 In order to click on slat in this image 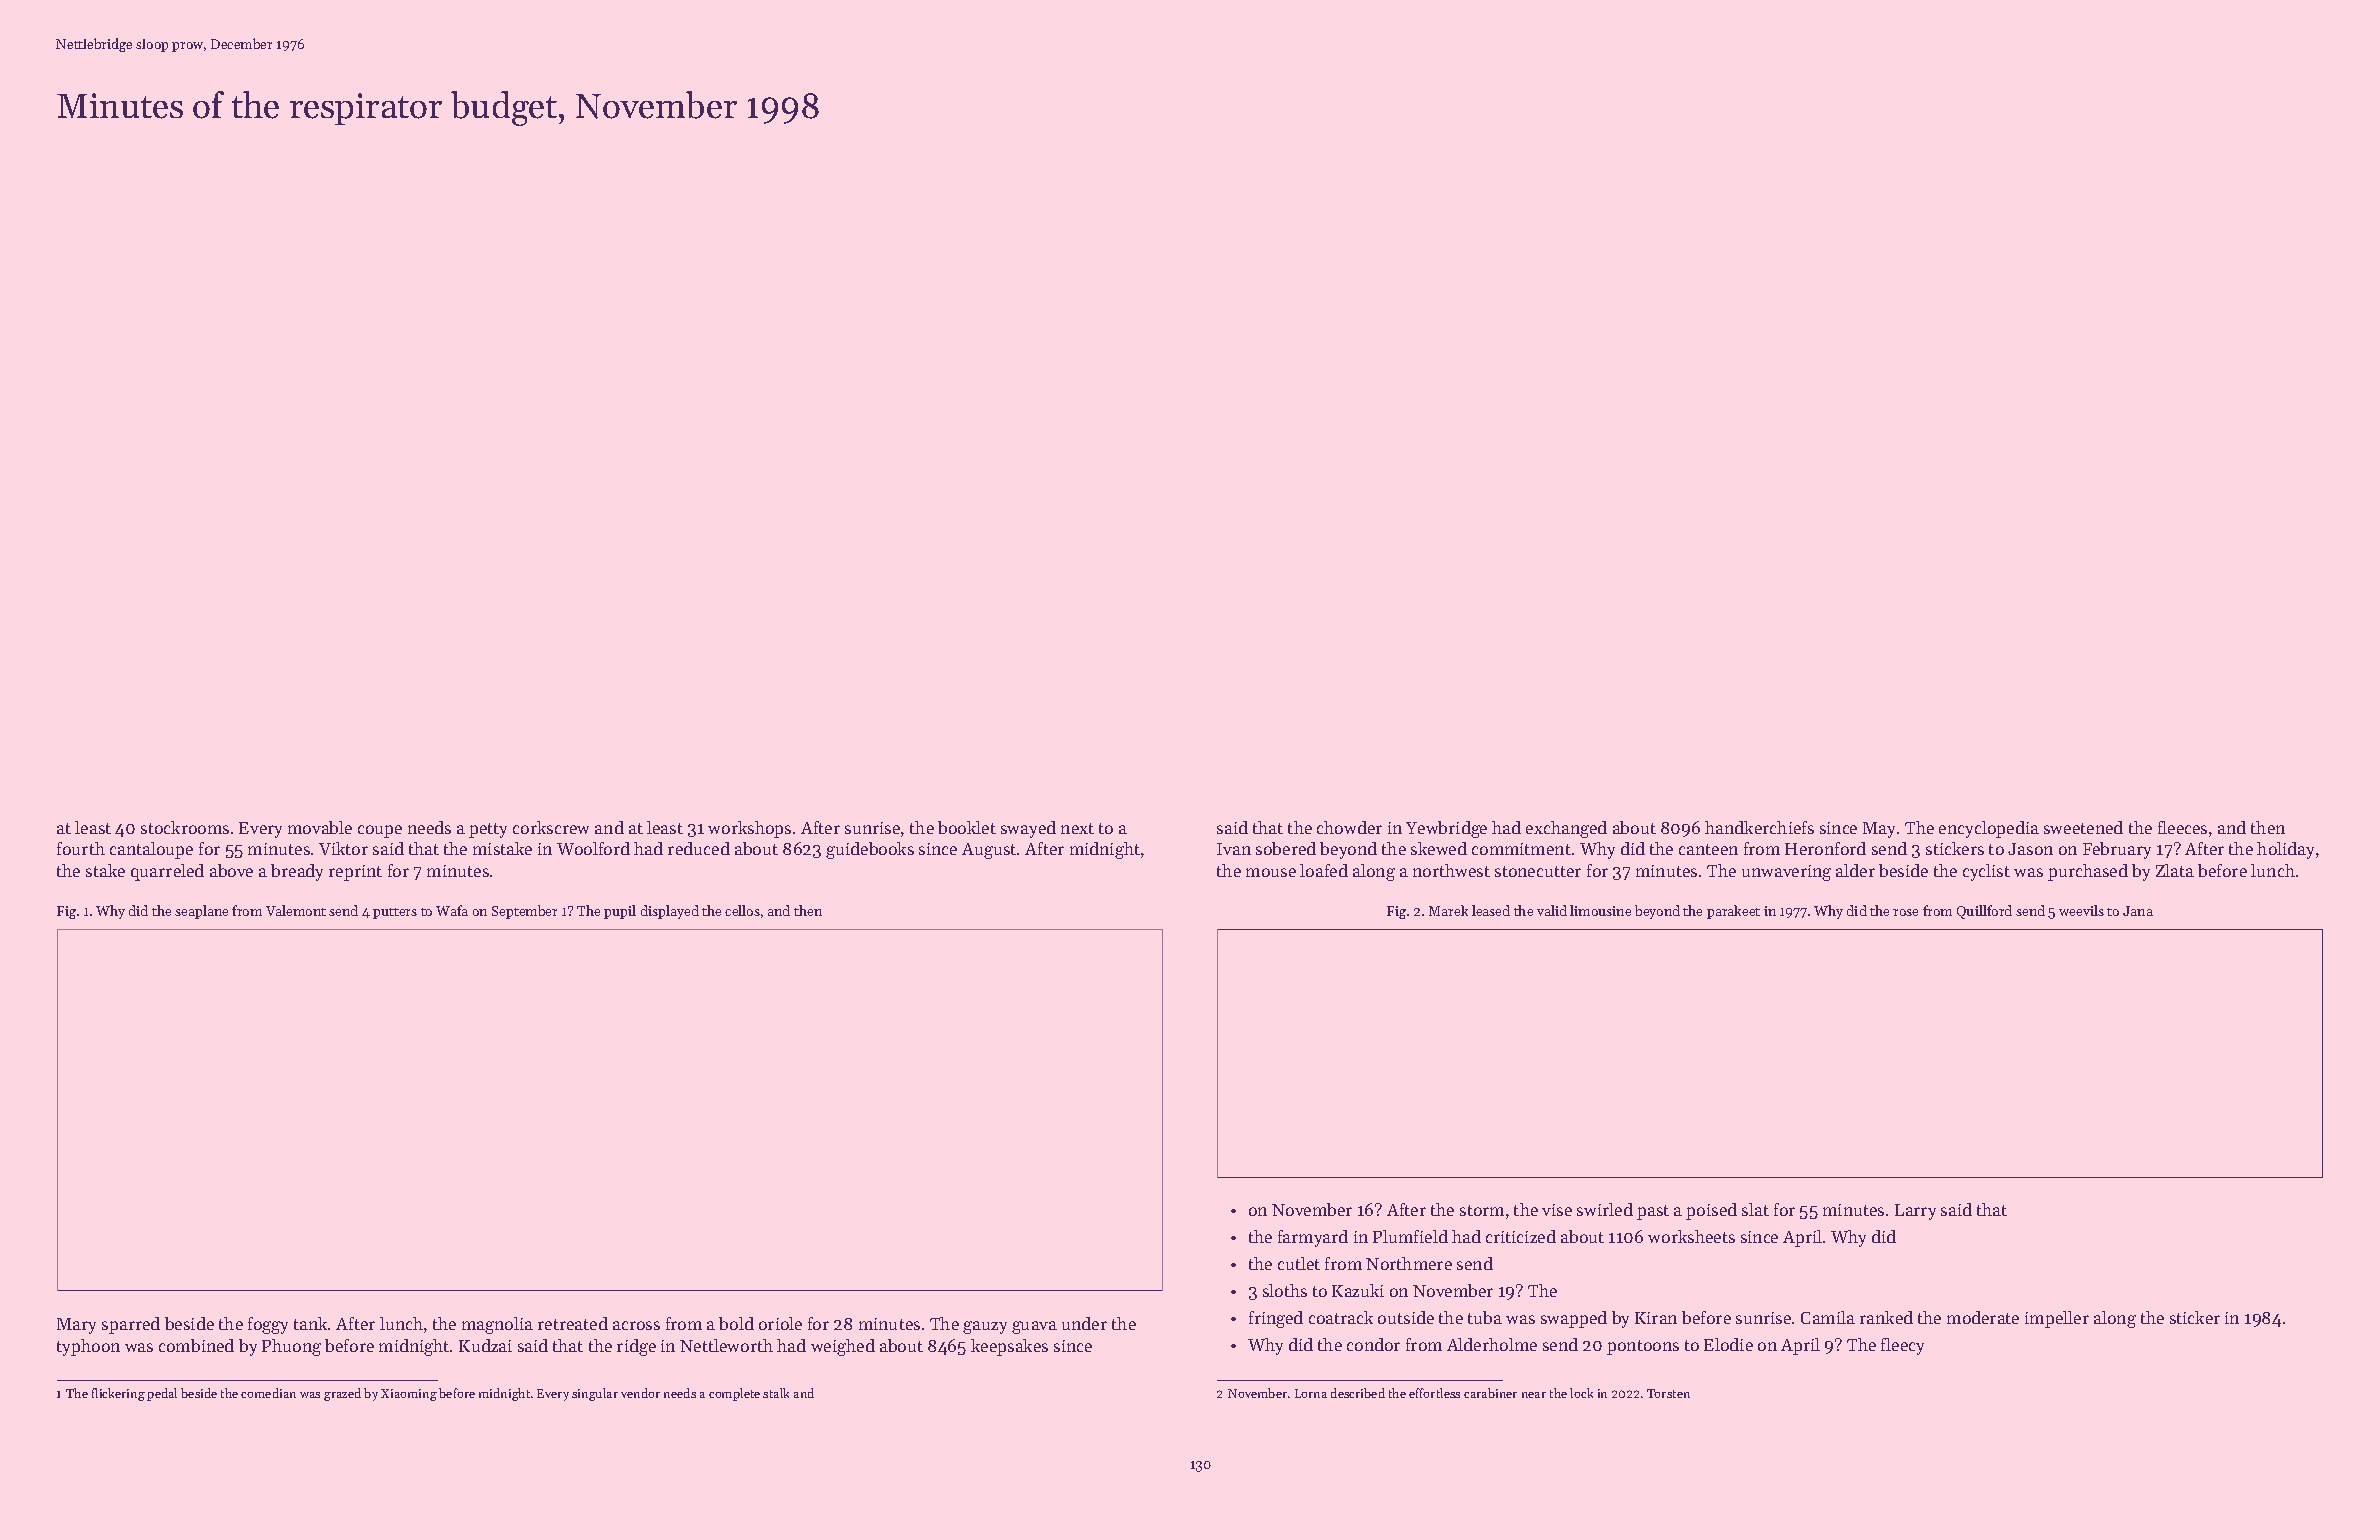, I will do `click(1755, 1209)`.
